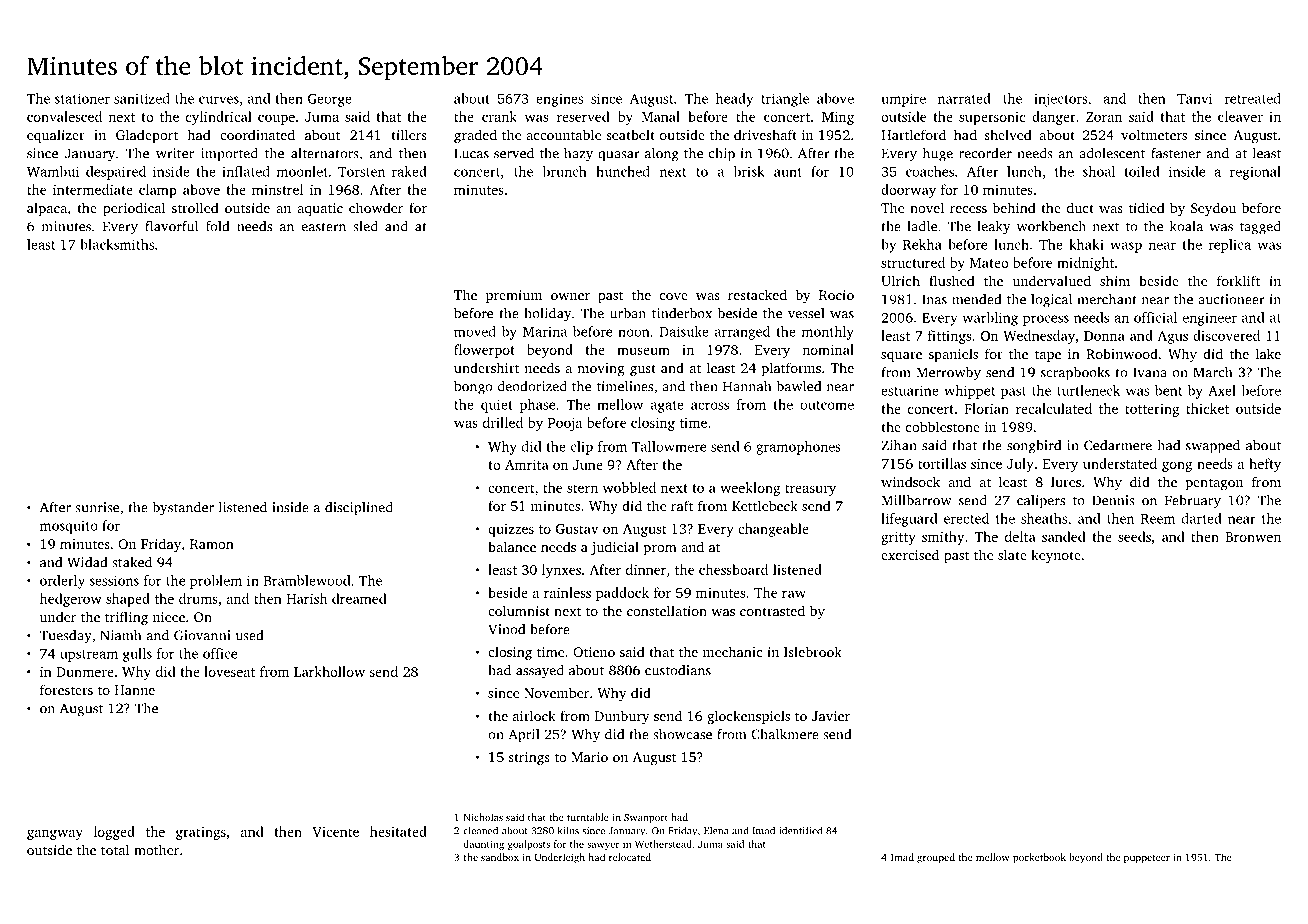 Image resolution: width=1308 pixels, height=924 pixels. I want to click on lake, so click(1268, 353).
